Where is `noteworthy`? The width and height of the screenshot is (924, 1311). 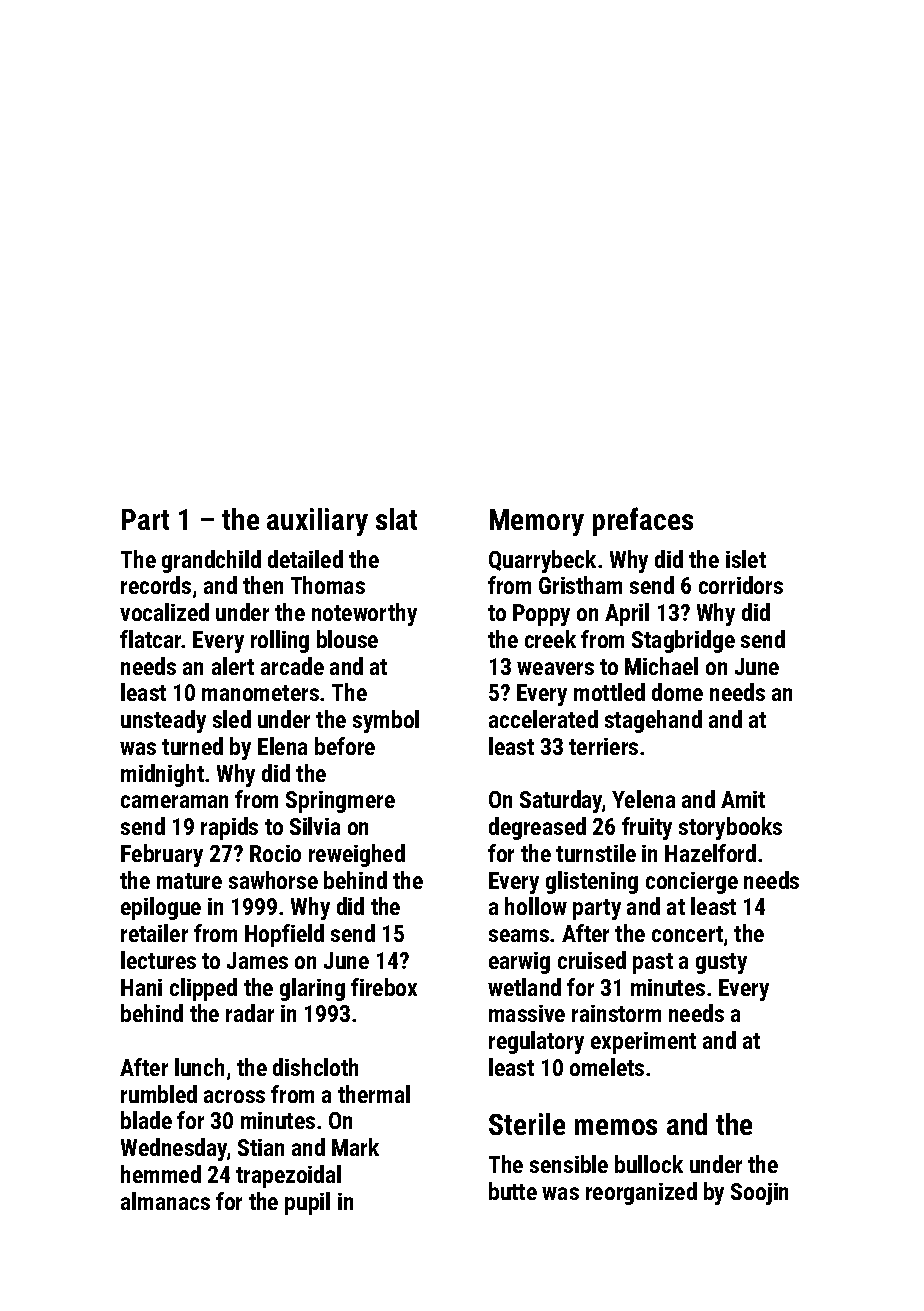 noteworthy is located at coordinates (364, 614).
